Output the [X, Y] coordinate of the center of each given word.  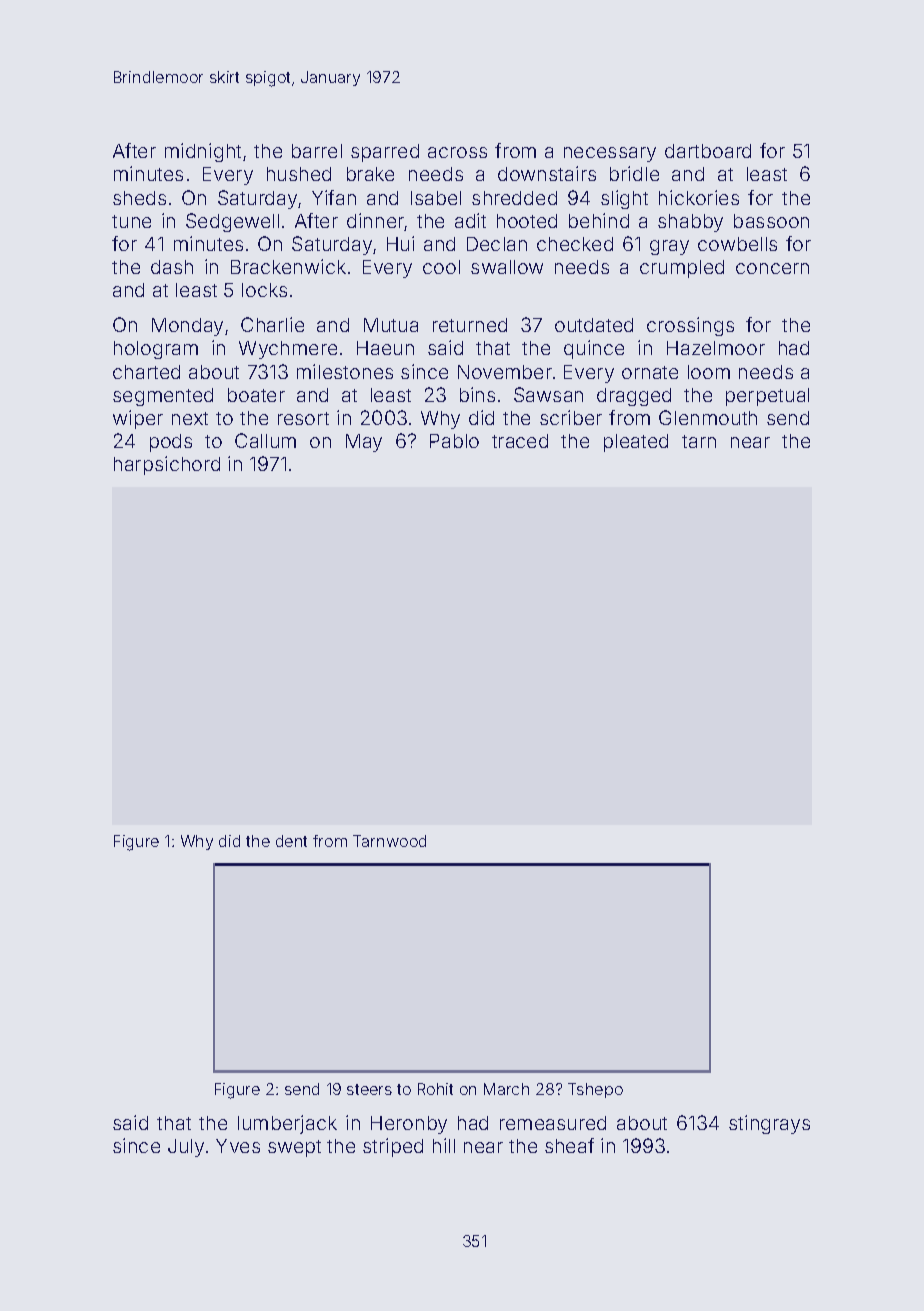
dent [291, 841]
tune [131, 221]
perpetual [767, 397]
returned [470, 325]
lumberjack [287, 1124]
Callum [265, 440]
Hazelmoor [716, 348]
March [506, 1089]
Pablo [454, 441]
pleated [636, 443]
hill [444, 1145]
